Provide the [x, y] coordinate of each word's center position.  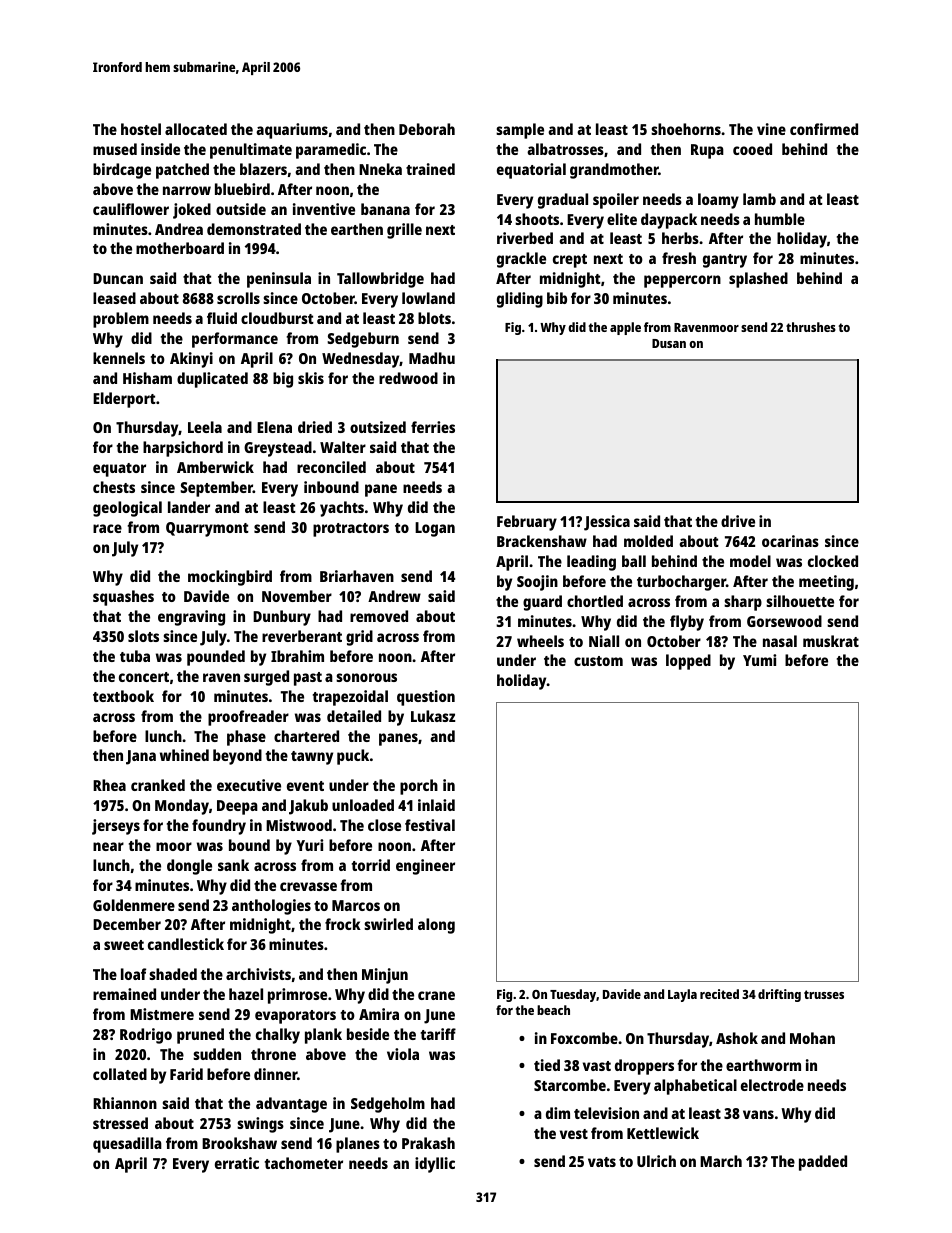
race [107, 528]
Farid [186, 1074]
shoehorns [686, 129]
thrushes [811, 327]
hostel [141, 129]
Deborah [427, 129]
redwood [408, 378]
